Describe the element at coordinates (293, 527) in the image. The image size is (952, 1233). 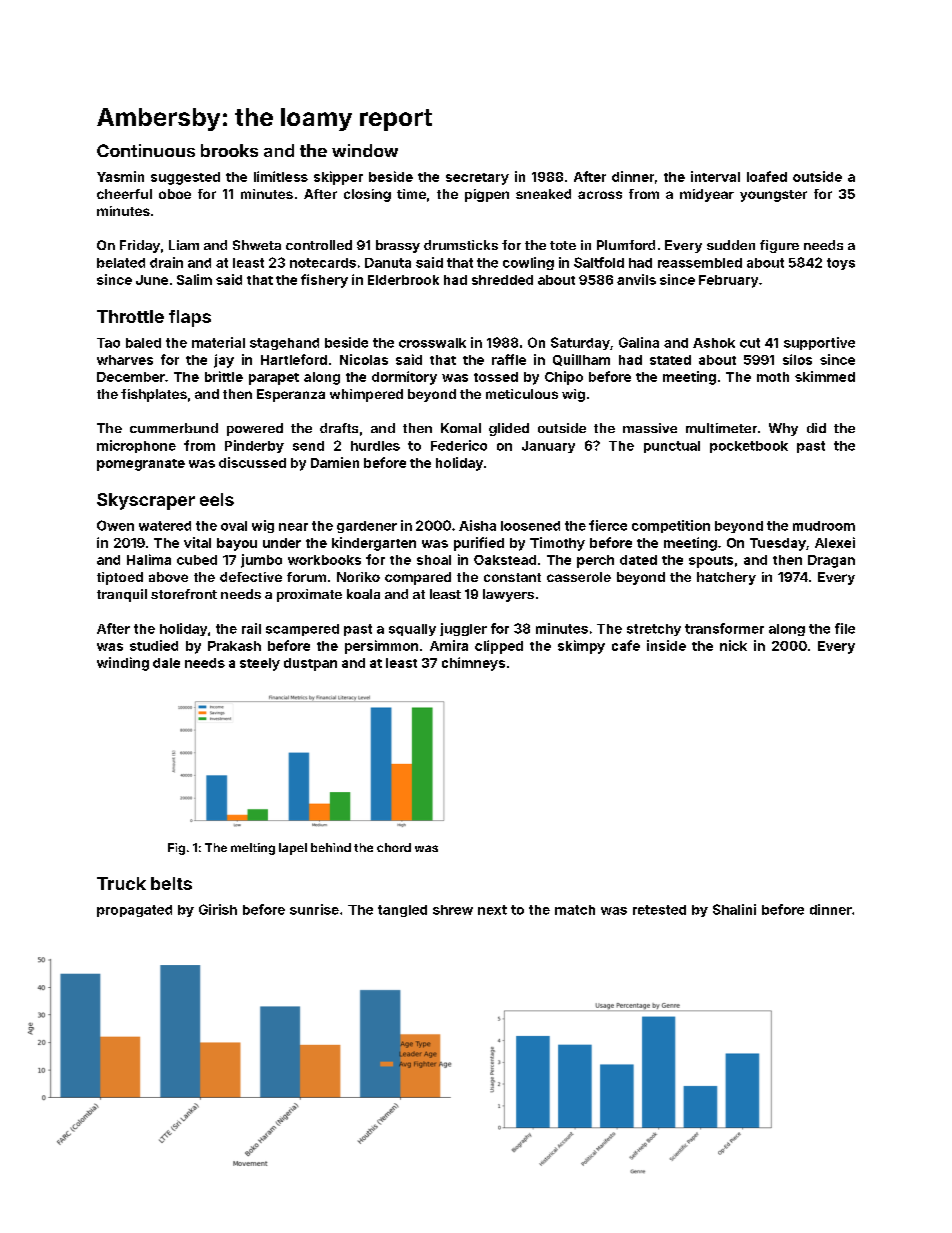
I see `near` at that location.
